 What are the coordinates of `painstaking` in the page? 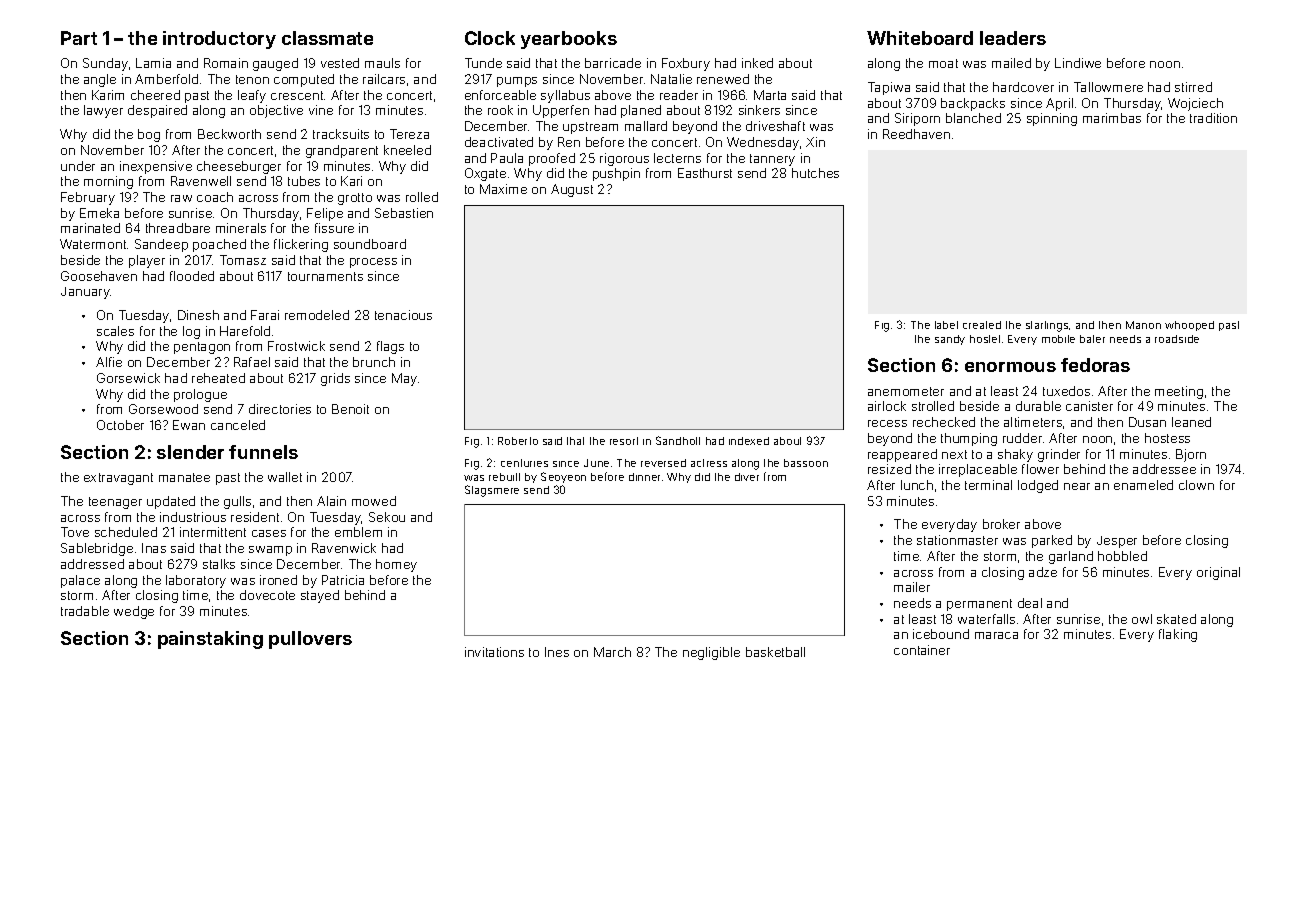 It's located at (210, 640).
